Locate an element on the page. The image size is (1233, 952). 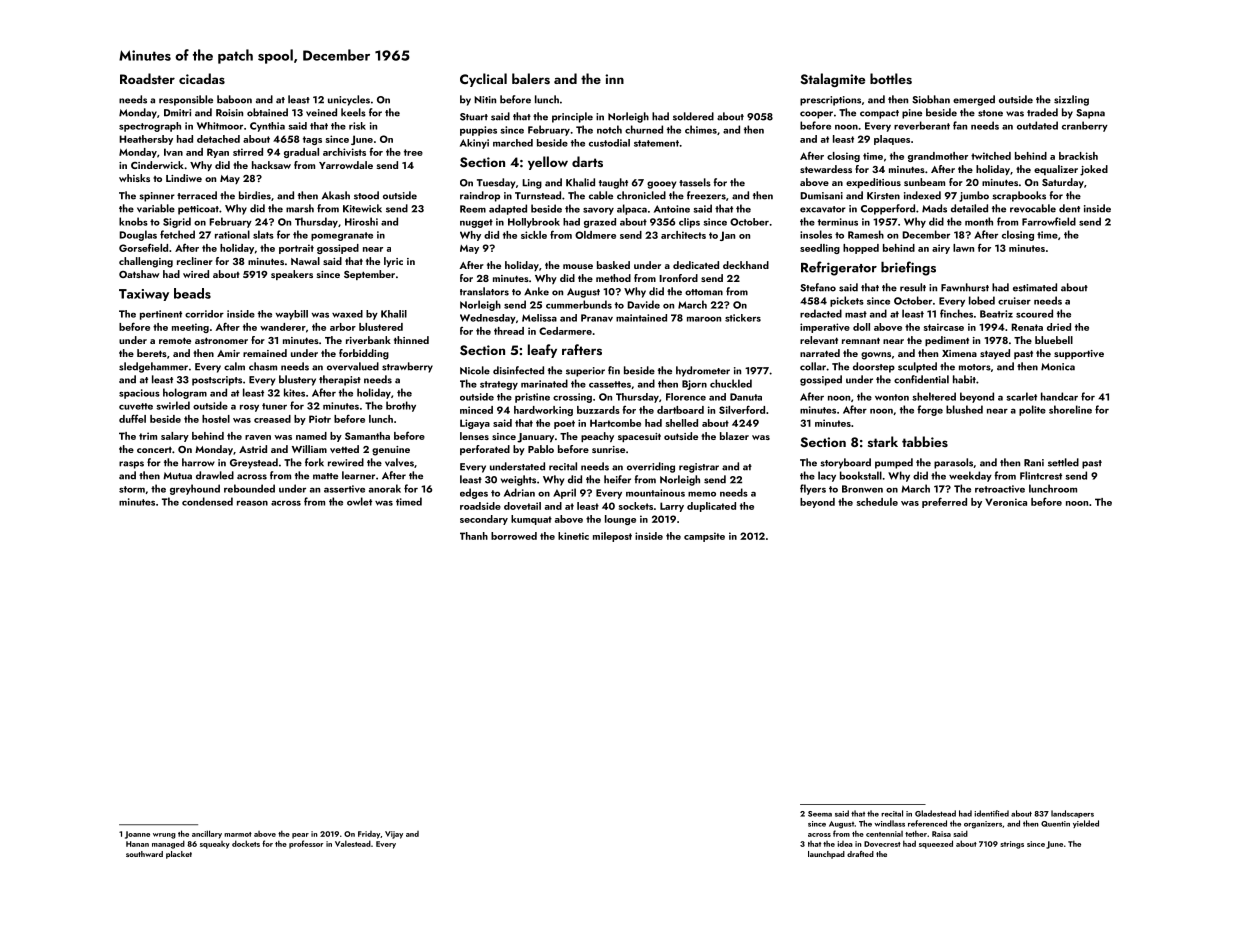
campsite is located at coordinates (704, 537).
